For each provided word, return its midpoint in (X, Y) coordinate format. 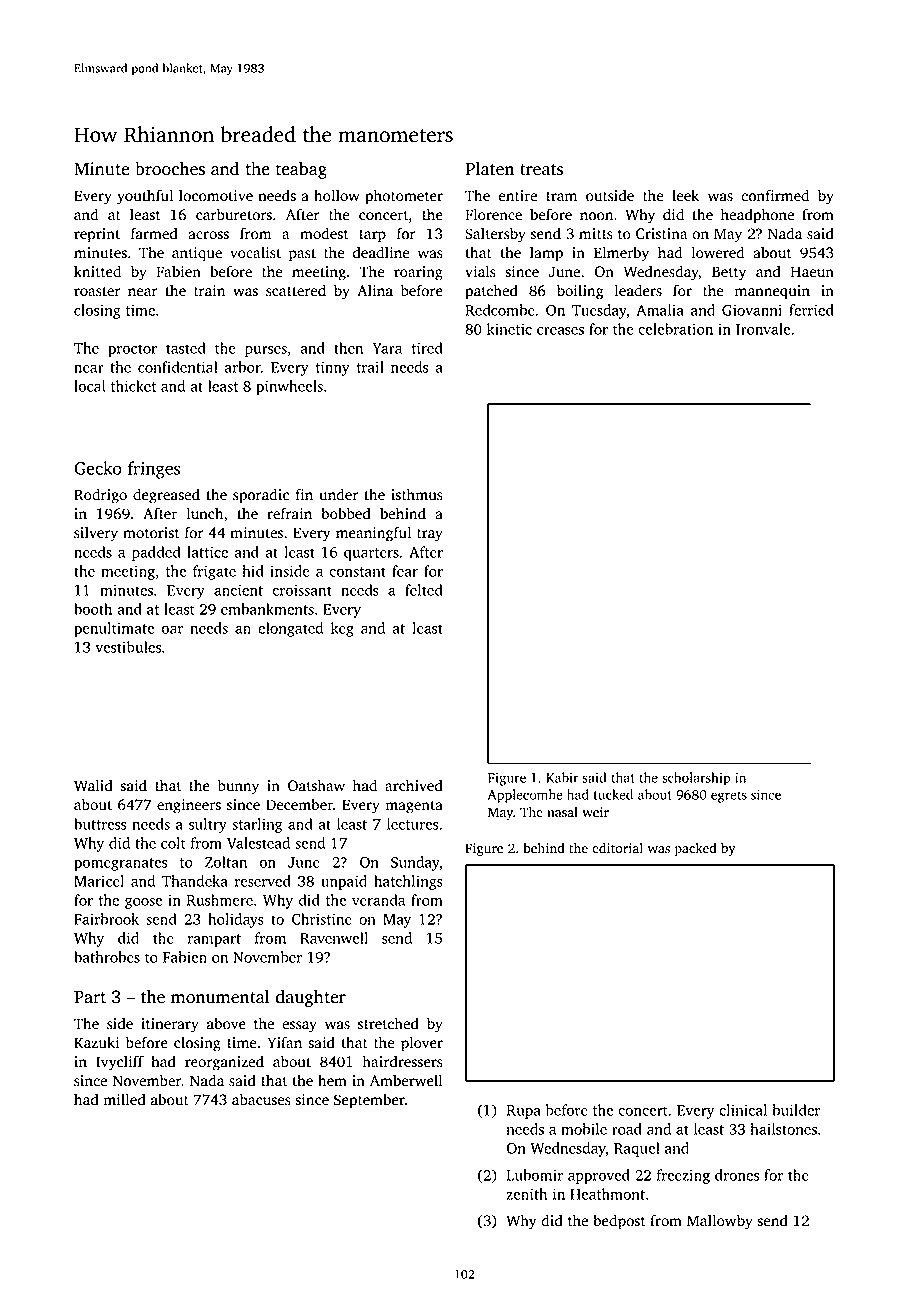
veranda (378, 900)
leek (685, 195)
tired (427, 348)
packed (696, 849)
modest (324, 233)
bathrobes (107, 957)
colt (173, 843)
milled (125, 1099)
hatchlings (408, 882)
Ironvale (763, 329)
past (302, 255)
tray (430, 535)
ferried (811, 310)
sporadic (261, 496)
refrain (289, 513)
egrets (729, 797)
